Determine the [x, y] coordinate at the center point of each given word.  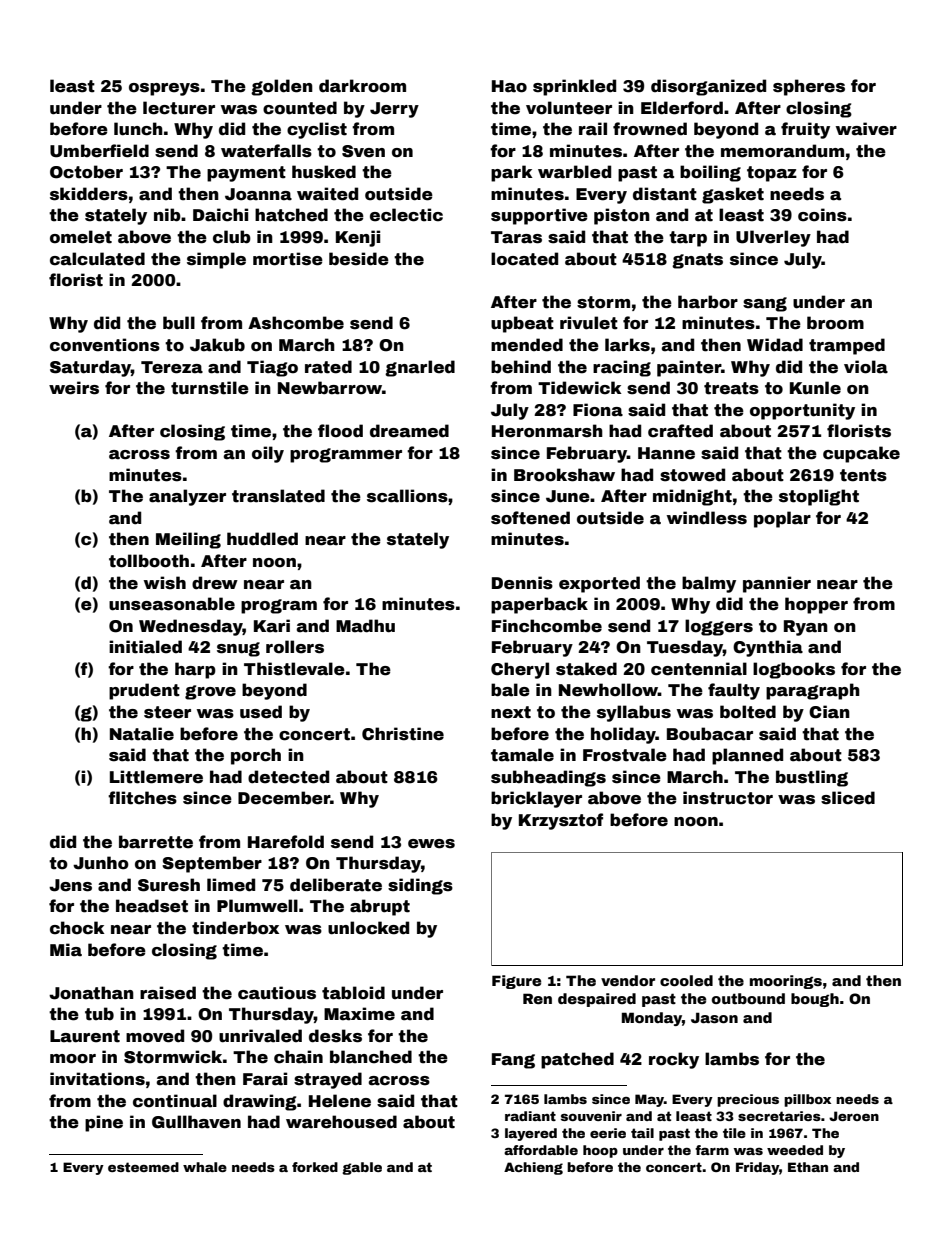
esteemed [143, 1167]
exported [599, 584]
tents [863, 475]
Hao [509, 86]
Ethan [808, 1167]
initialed [145, 647]
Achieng [533, 1168]
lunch [138, 129]
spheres [809, 87]
